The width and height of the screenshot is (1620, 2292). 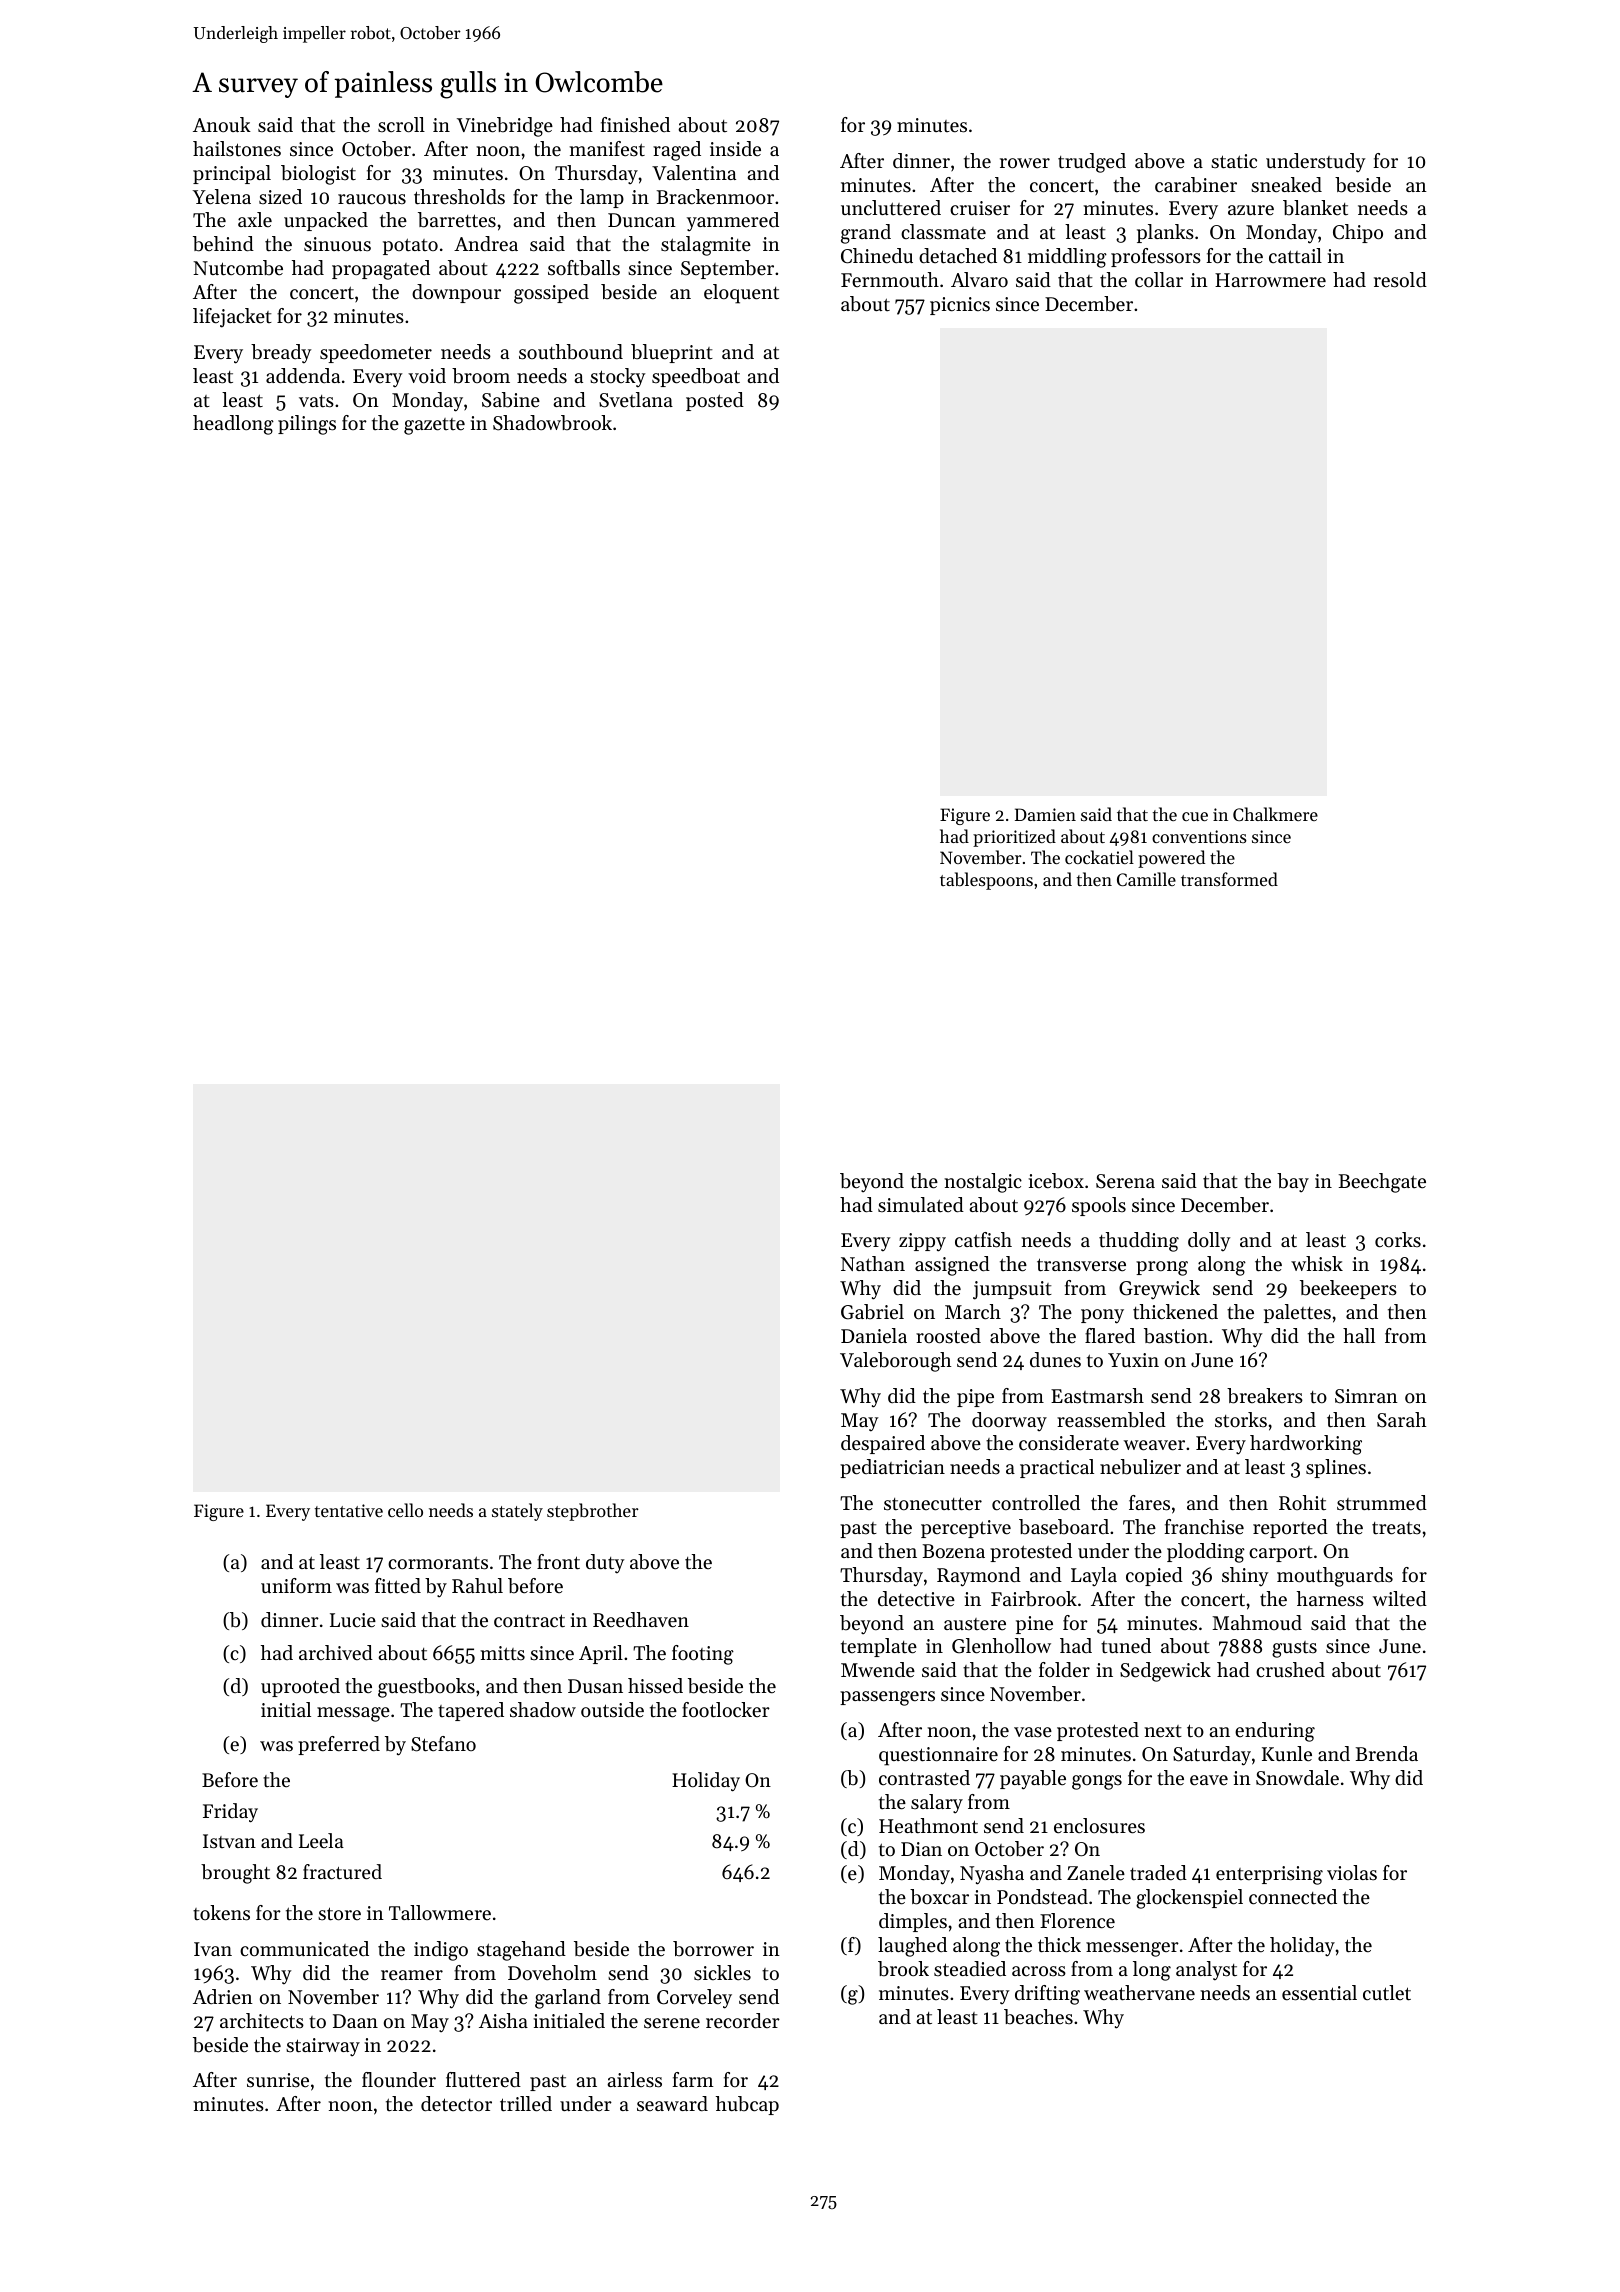 What do you see at coordinates (1270, 280) in the screenshot?
I see `Harrowmere` at bounding box center [1270, 280].
